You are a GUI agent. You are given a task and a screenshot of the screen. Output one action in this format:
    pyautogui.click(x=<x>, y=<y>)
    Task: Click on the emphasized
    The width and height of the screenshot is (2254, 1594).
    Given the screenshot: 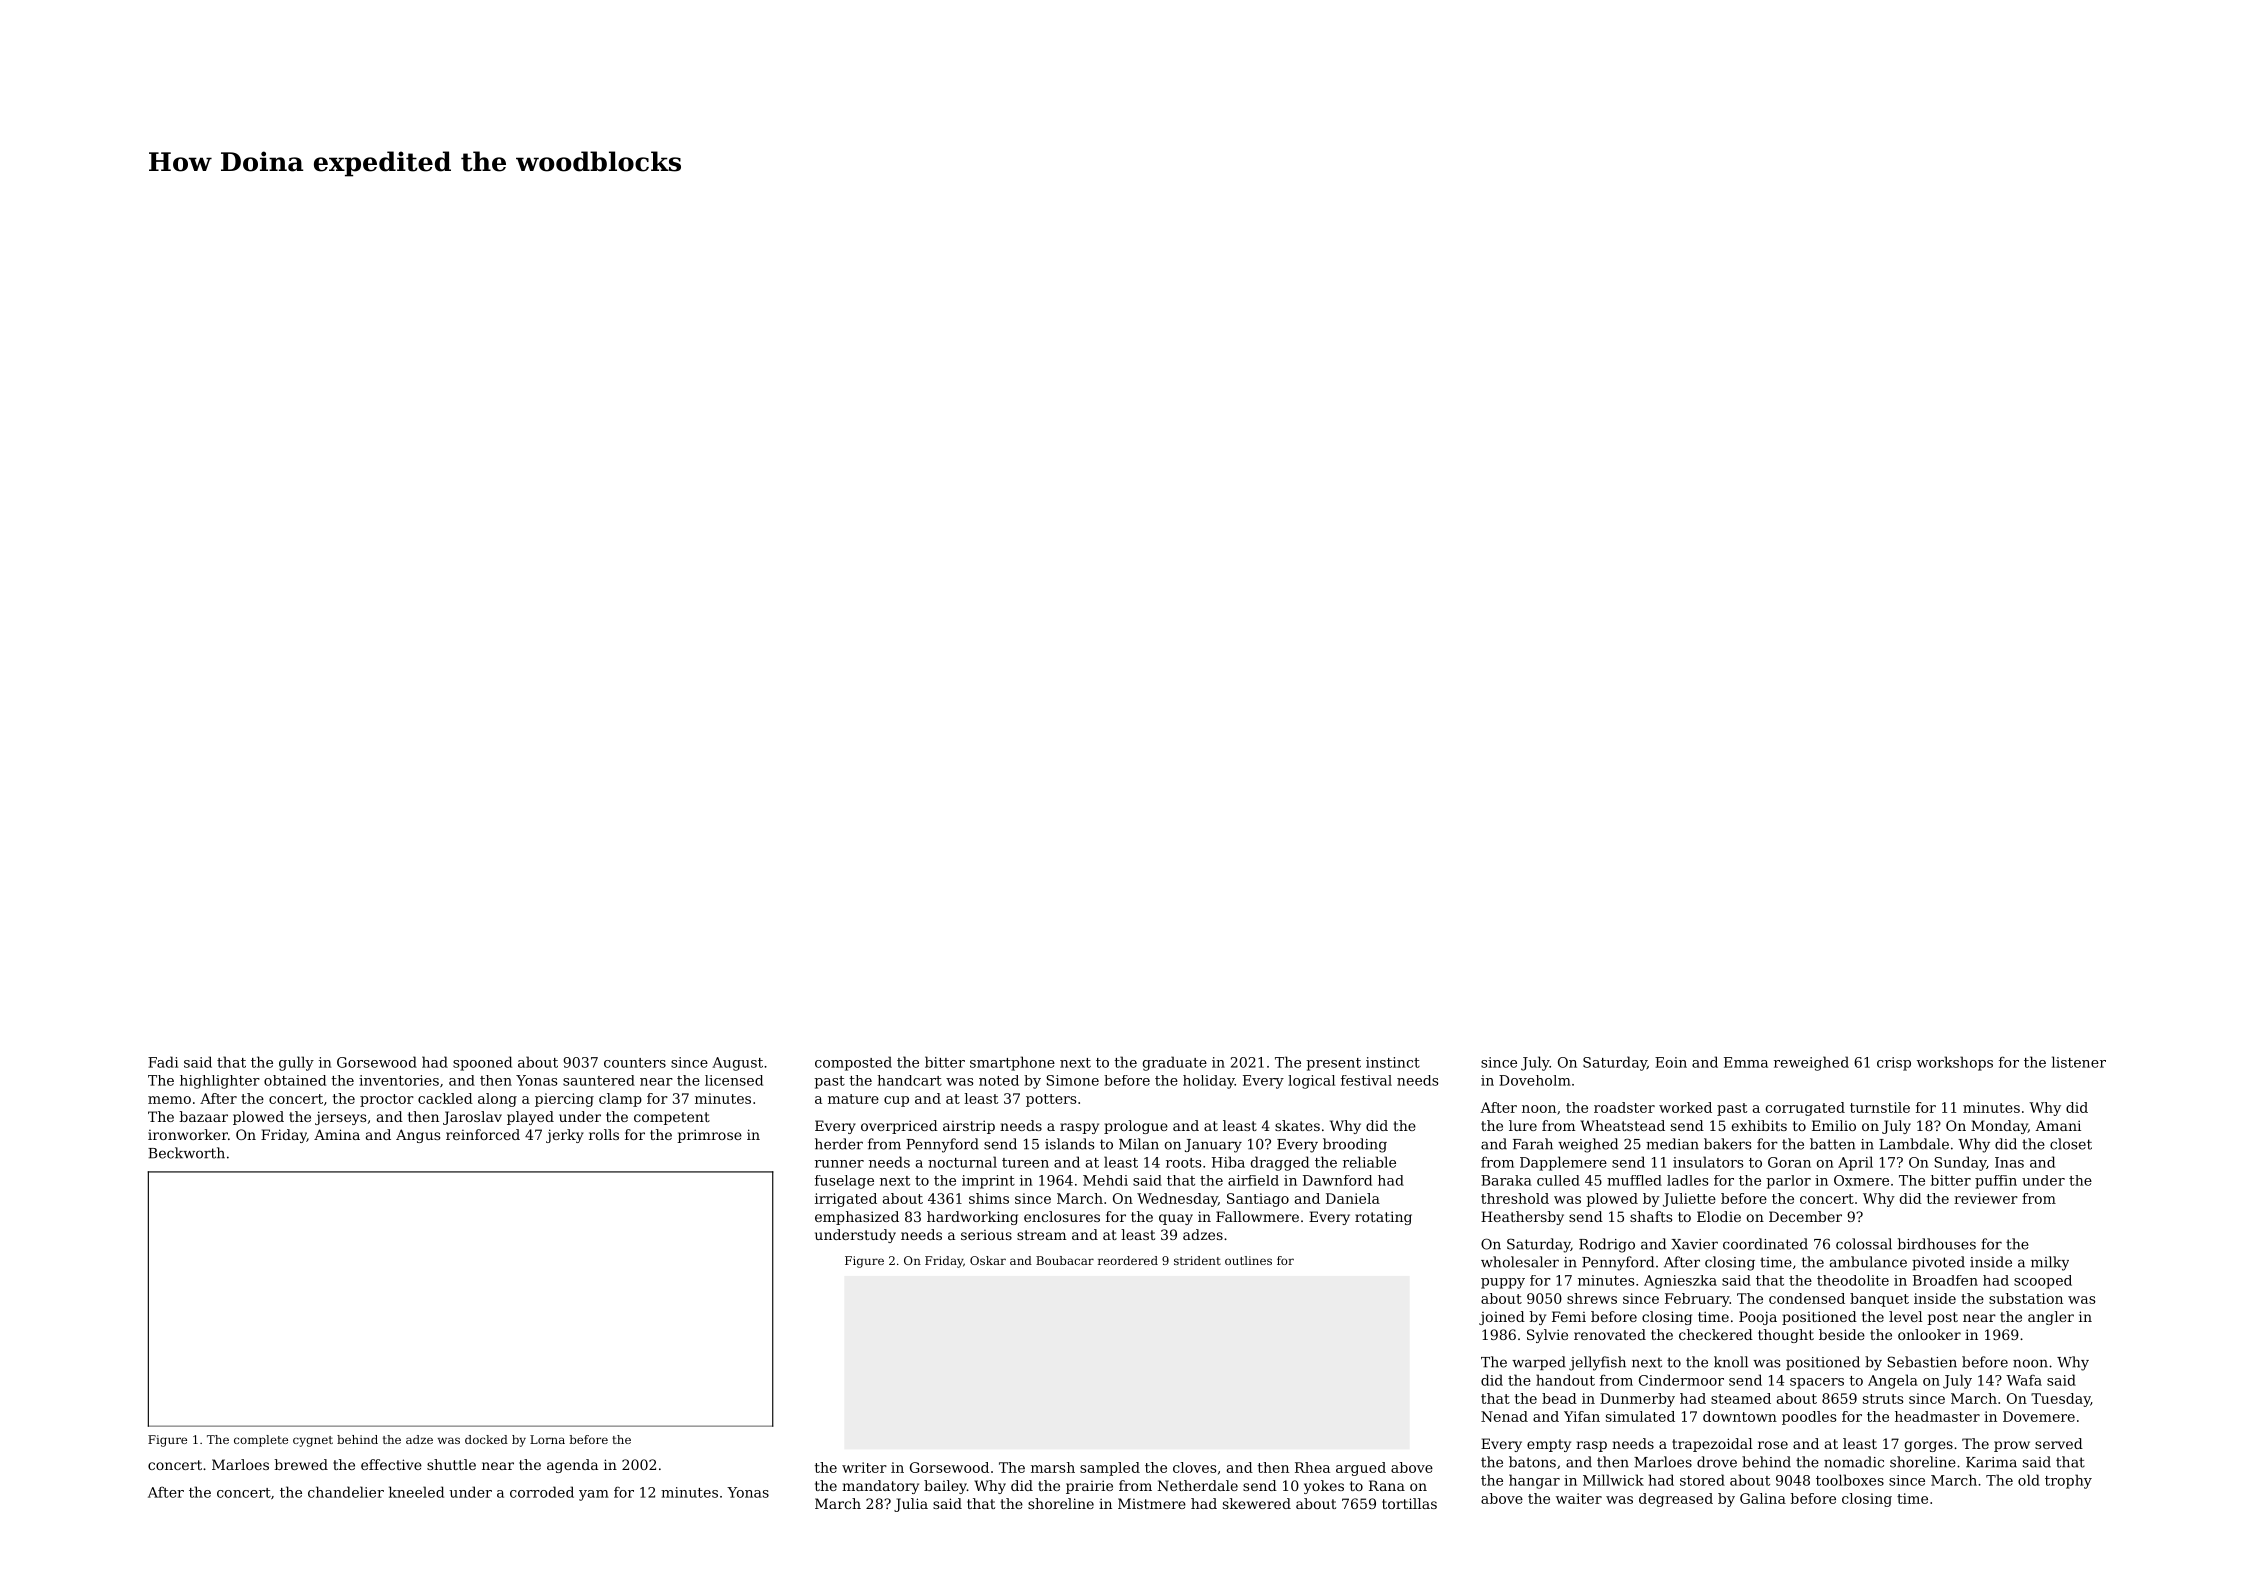 What is the action you would take?
    pyautogui.click(x=857, y=1218)
